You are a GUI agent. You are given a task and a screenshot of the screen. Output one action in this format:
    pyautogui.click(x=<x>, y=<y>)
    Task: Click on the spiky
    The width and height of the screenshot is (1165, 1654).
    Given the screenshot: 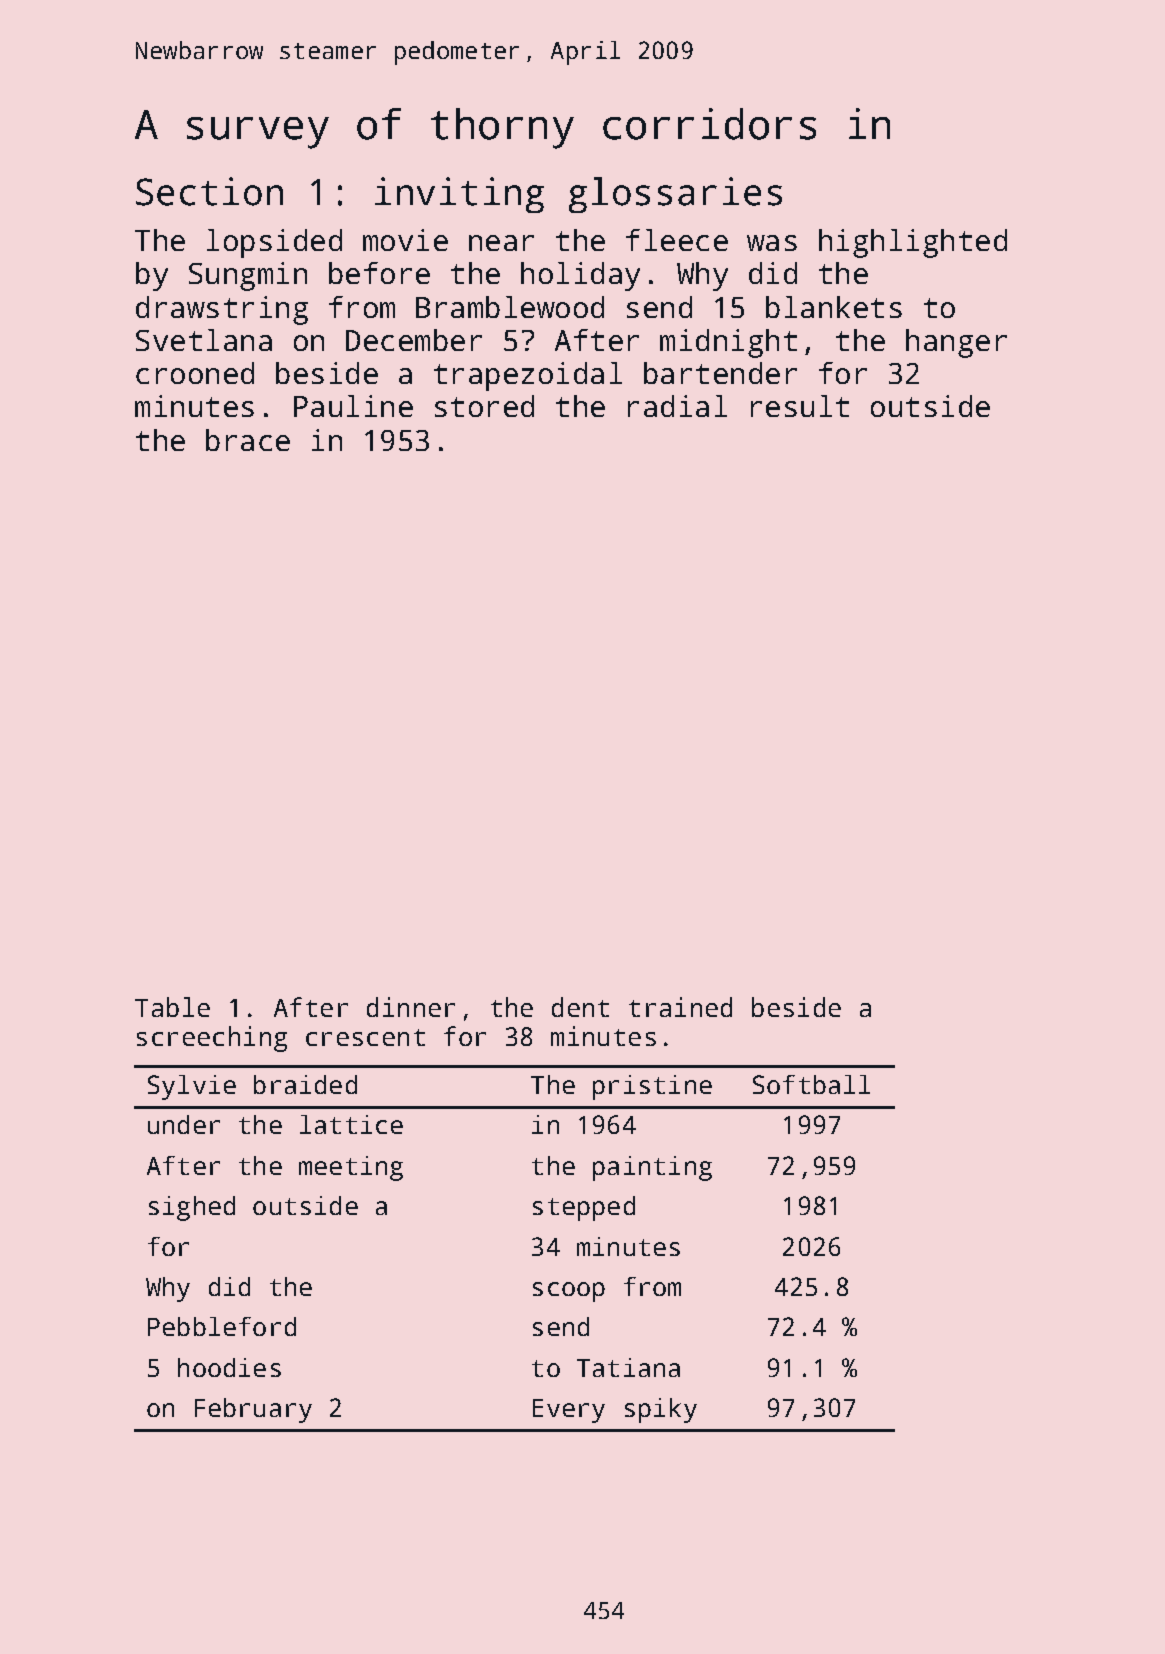 What is the action you would take?
    pyautogui.click(x=661, y=1410)
